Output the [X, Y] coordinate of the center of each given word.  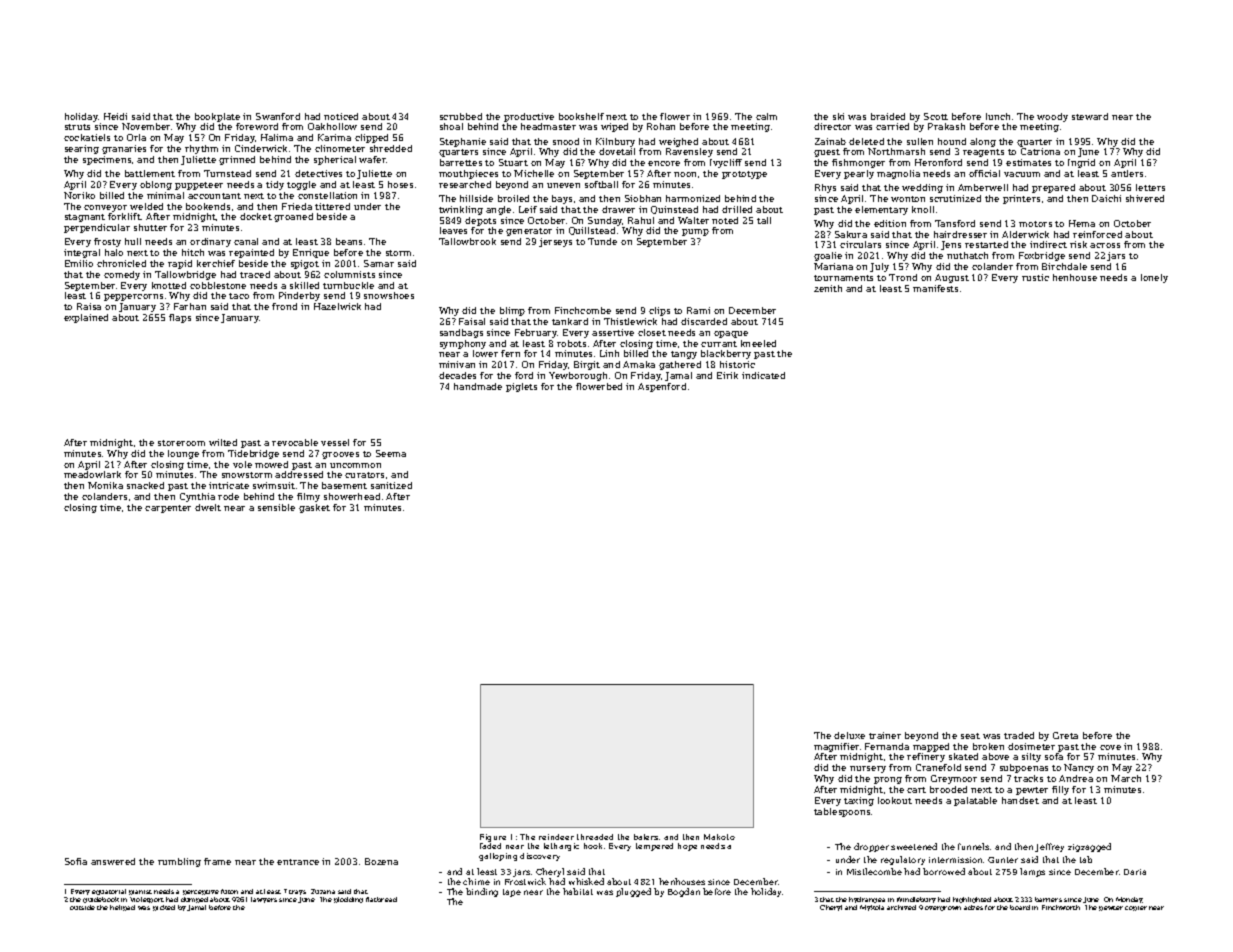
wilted [223, 442]
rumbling [179, 862]
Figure [493, 838]
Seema [391, 453]
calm [766, 116]
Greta [1065, 735]
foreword [257, 126]
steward [1090, 116]
